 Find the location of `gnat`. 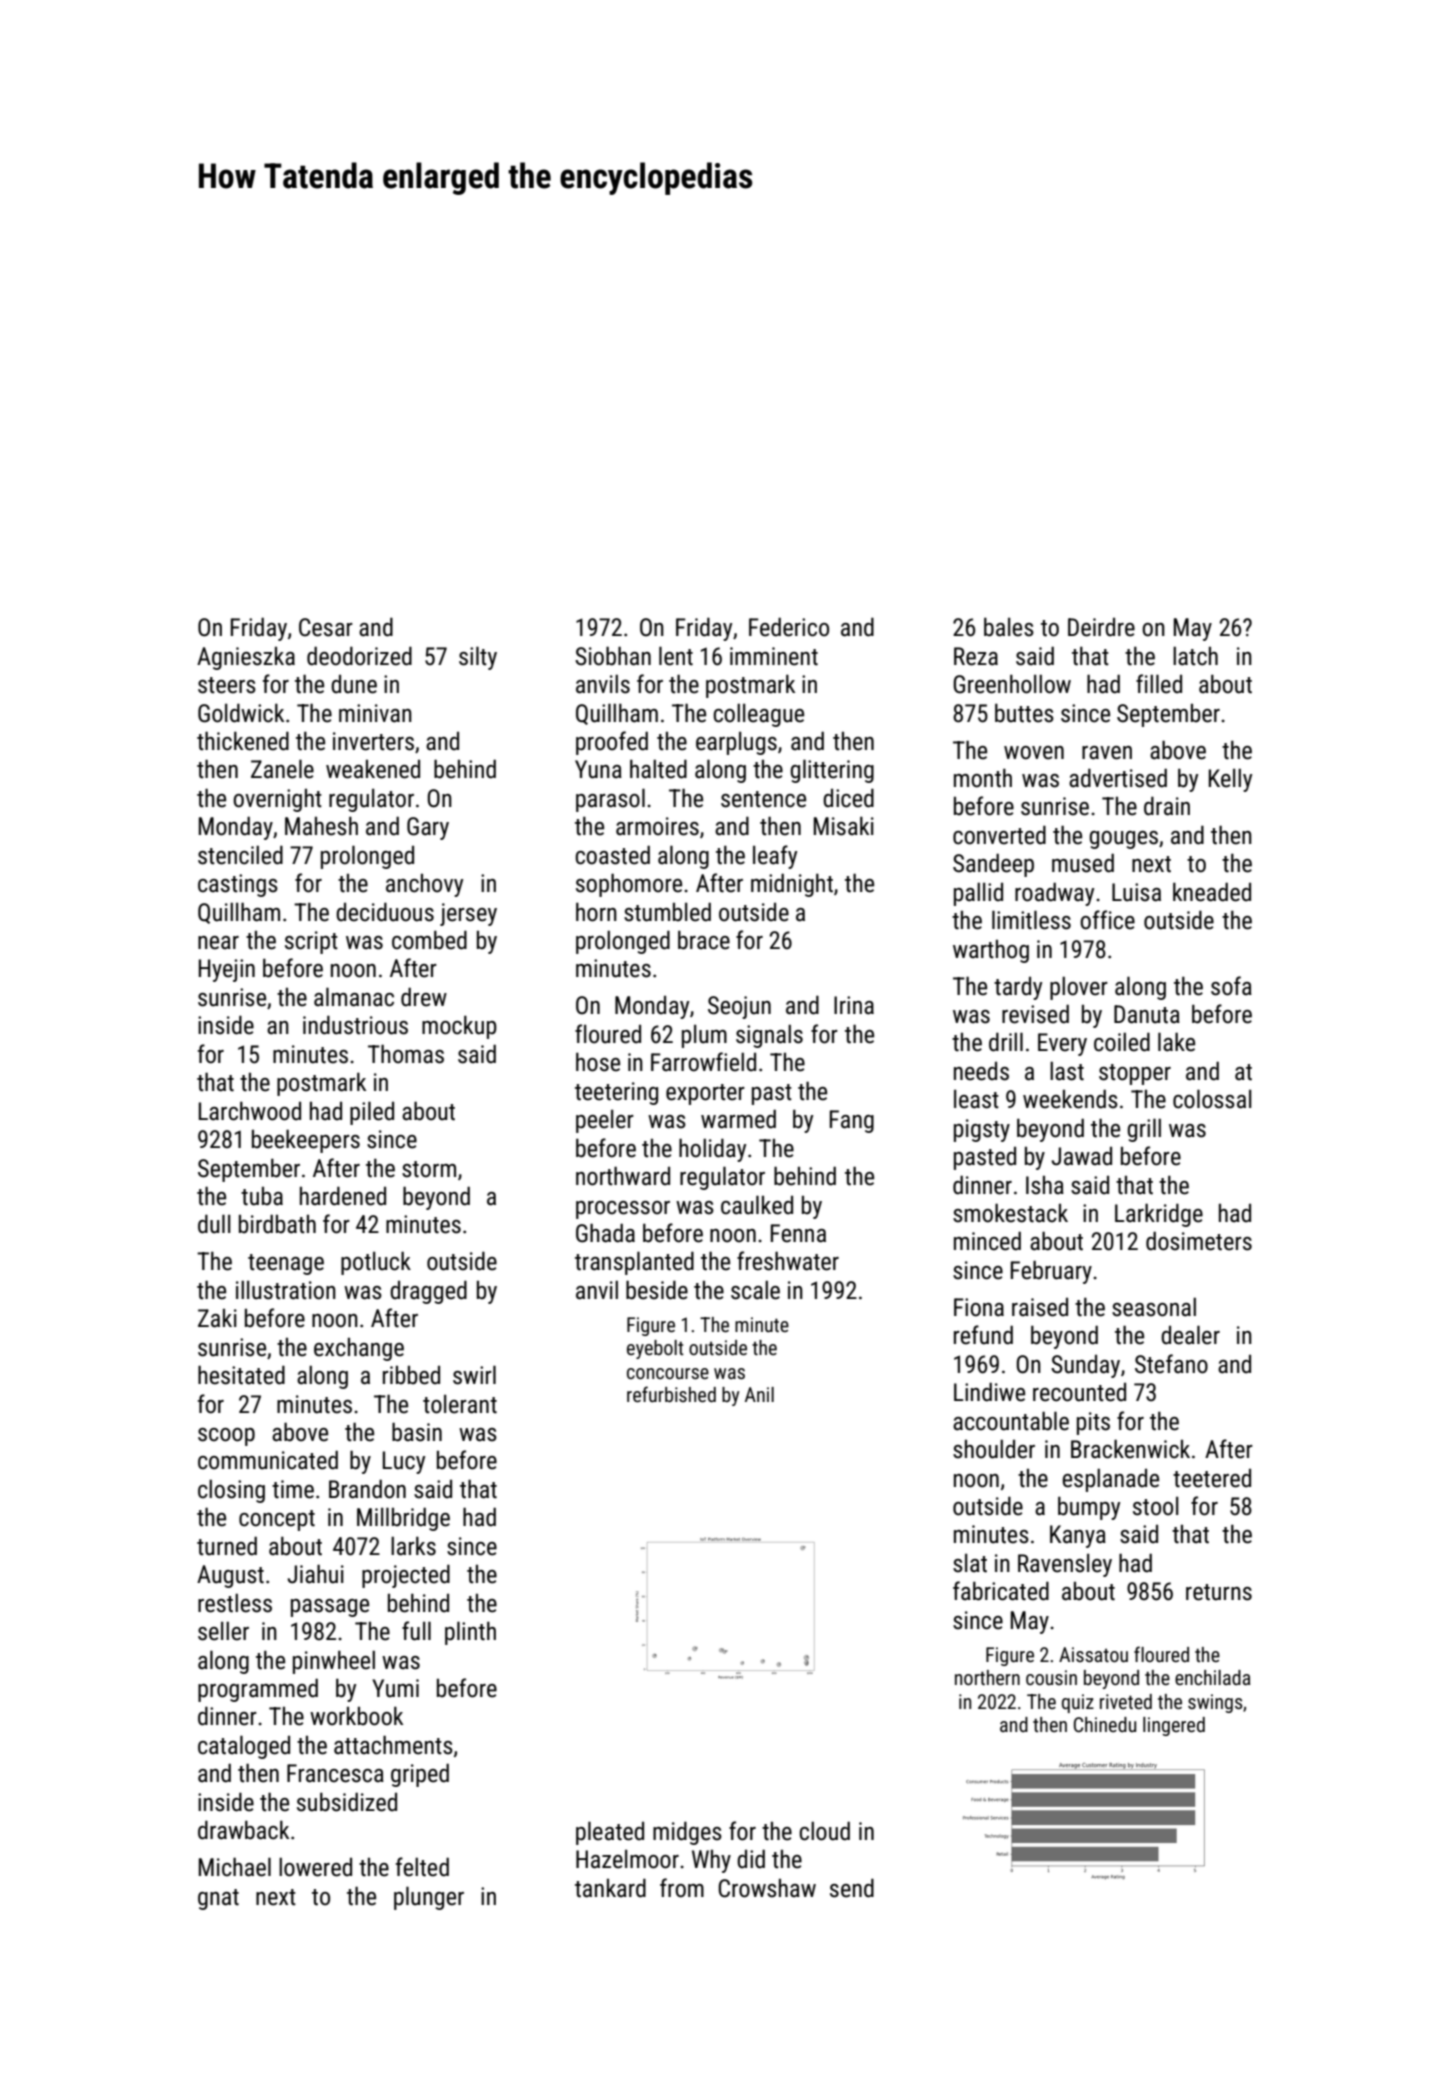

gnat is located at coordinates (218, 1899).
